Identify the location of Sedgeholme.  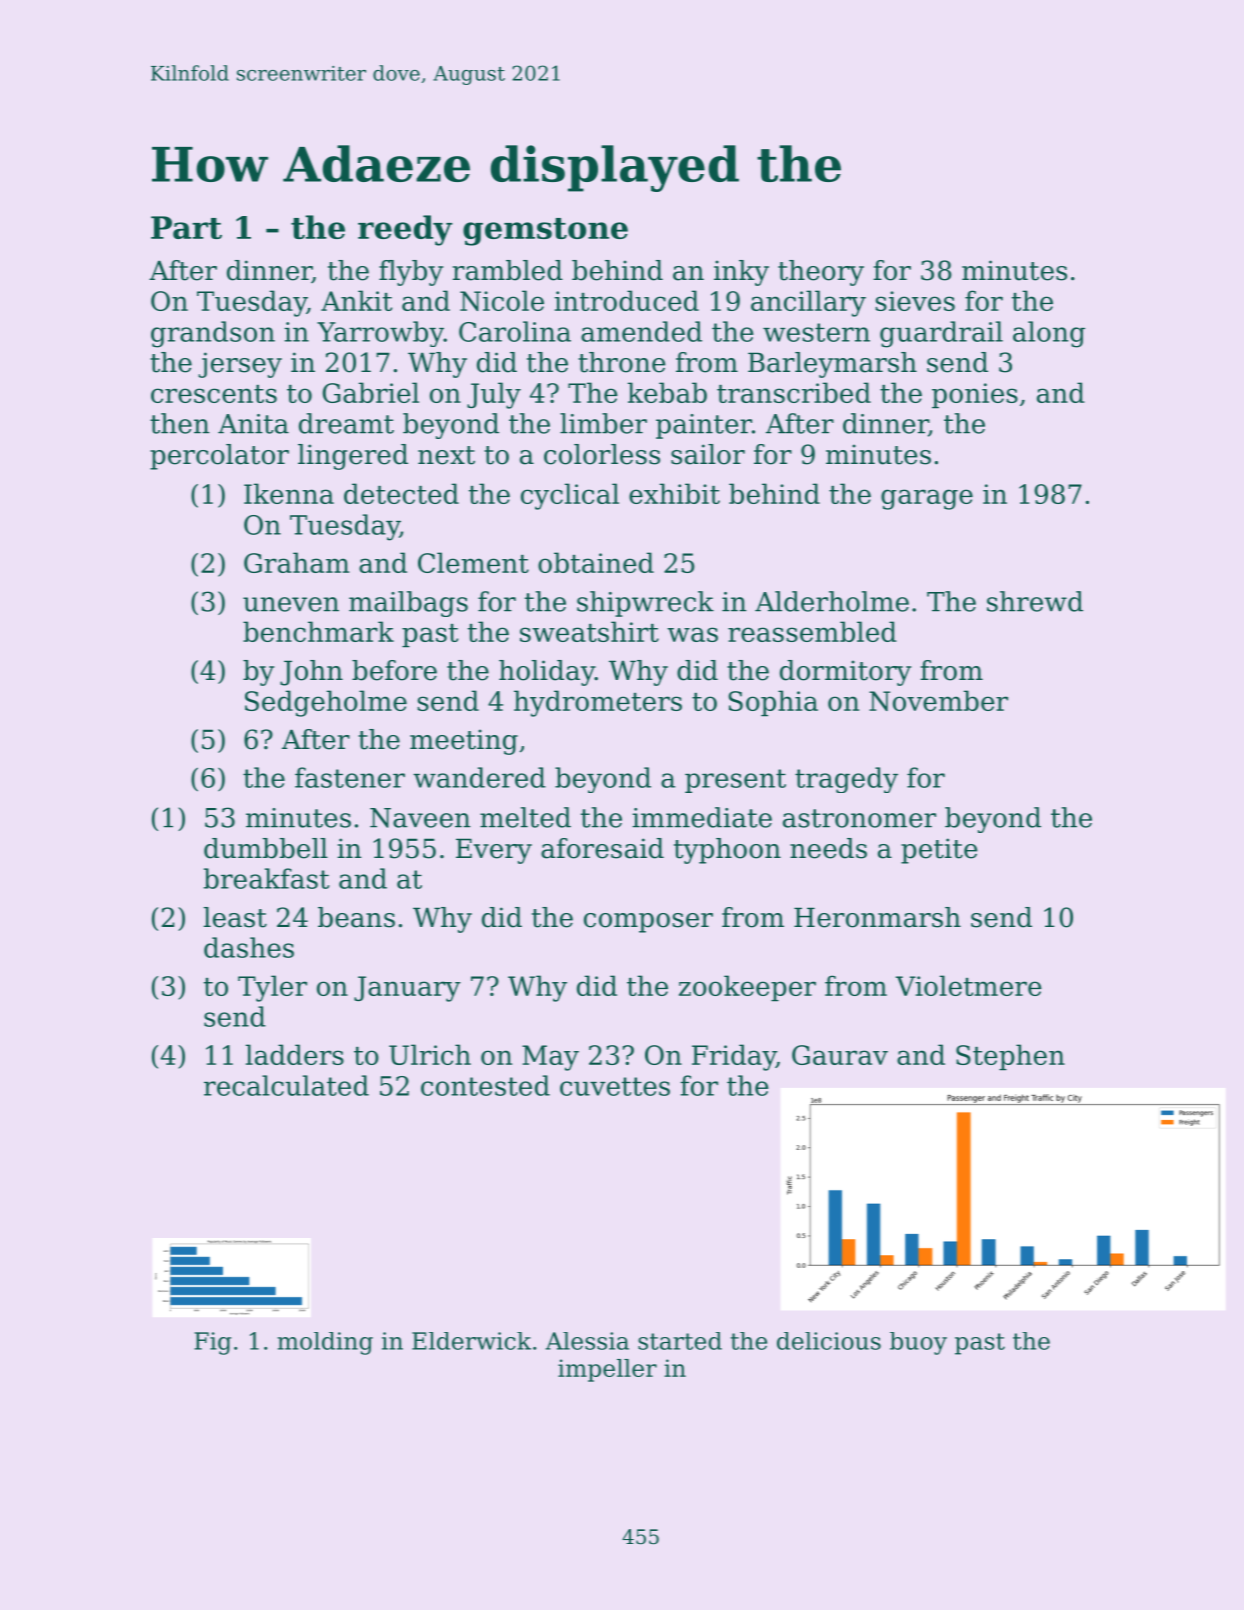
(326, 703).
